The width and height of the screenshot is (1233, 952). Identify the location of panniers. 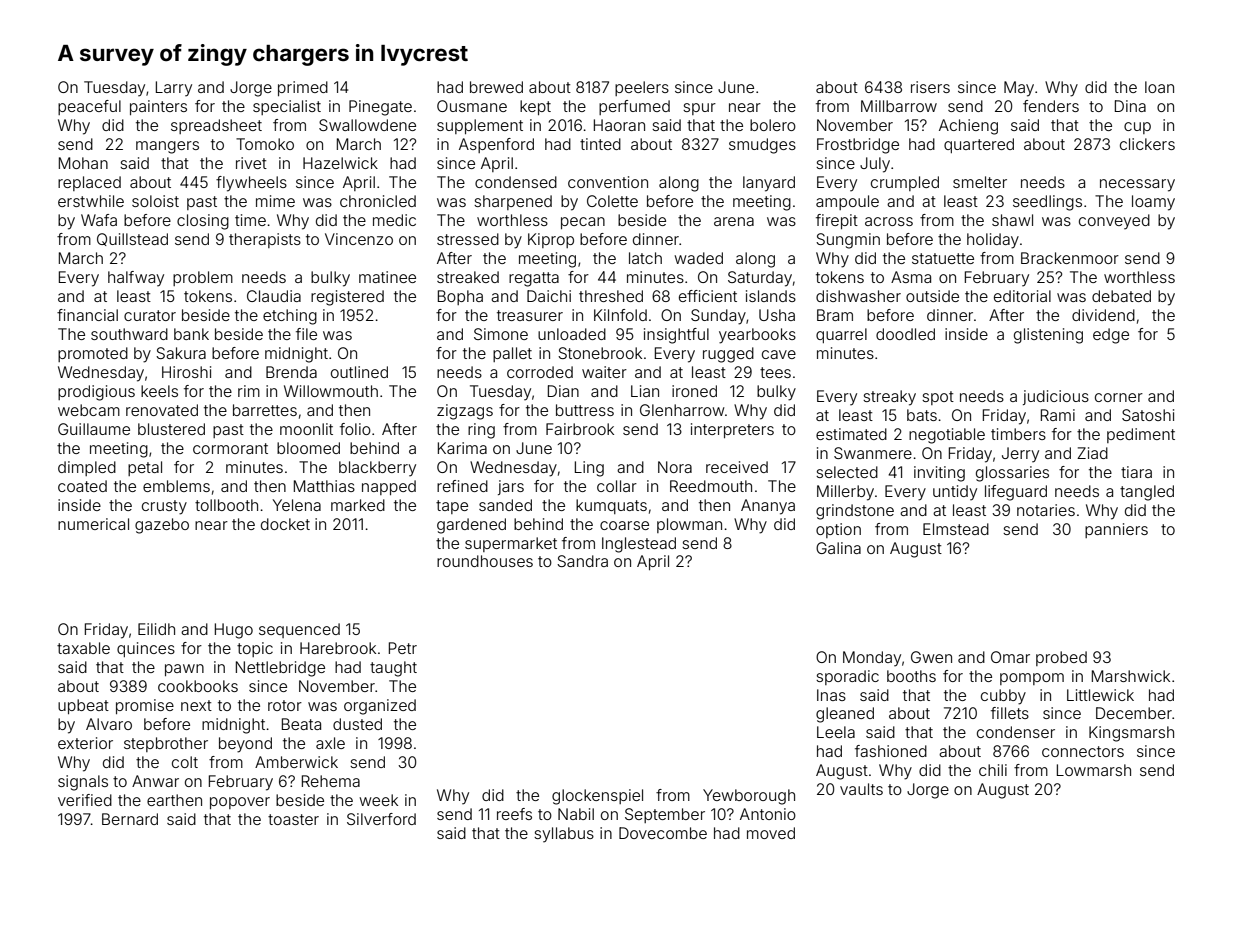
(1116, 530).
